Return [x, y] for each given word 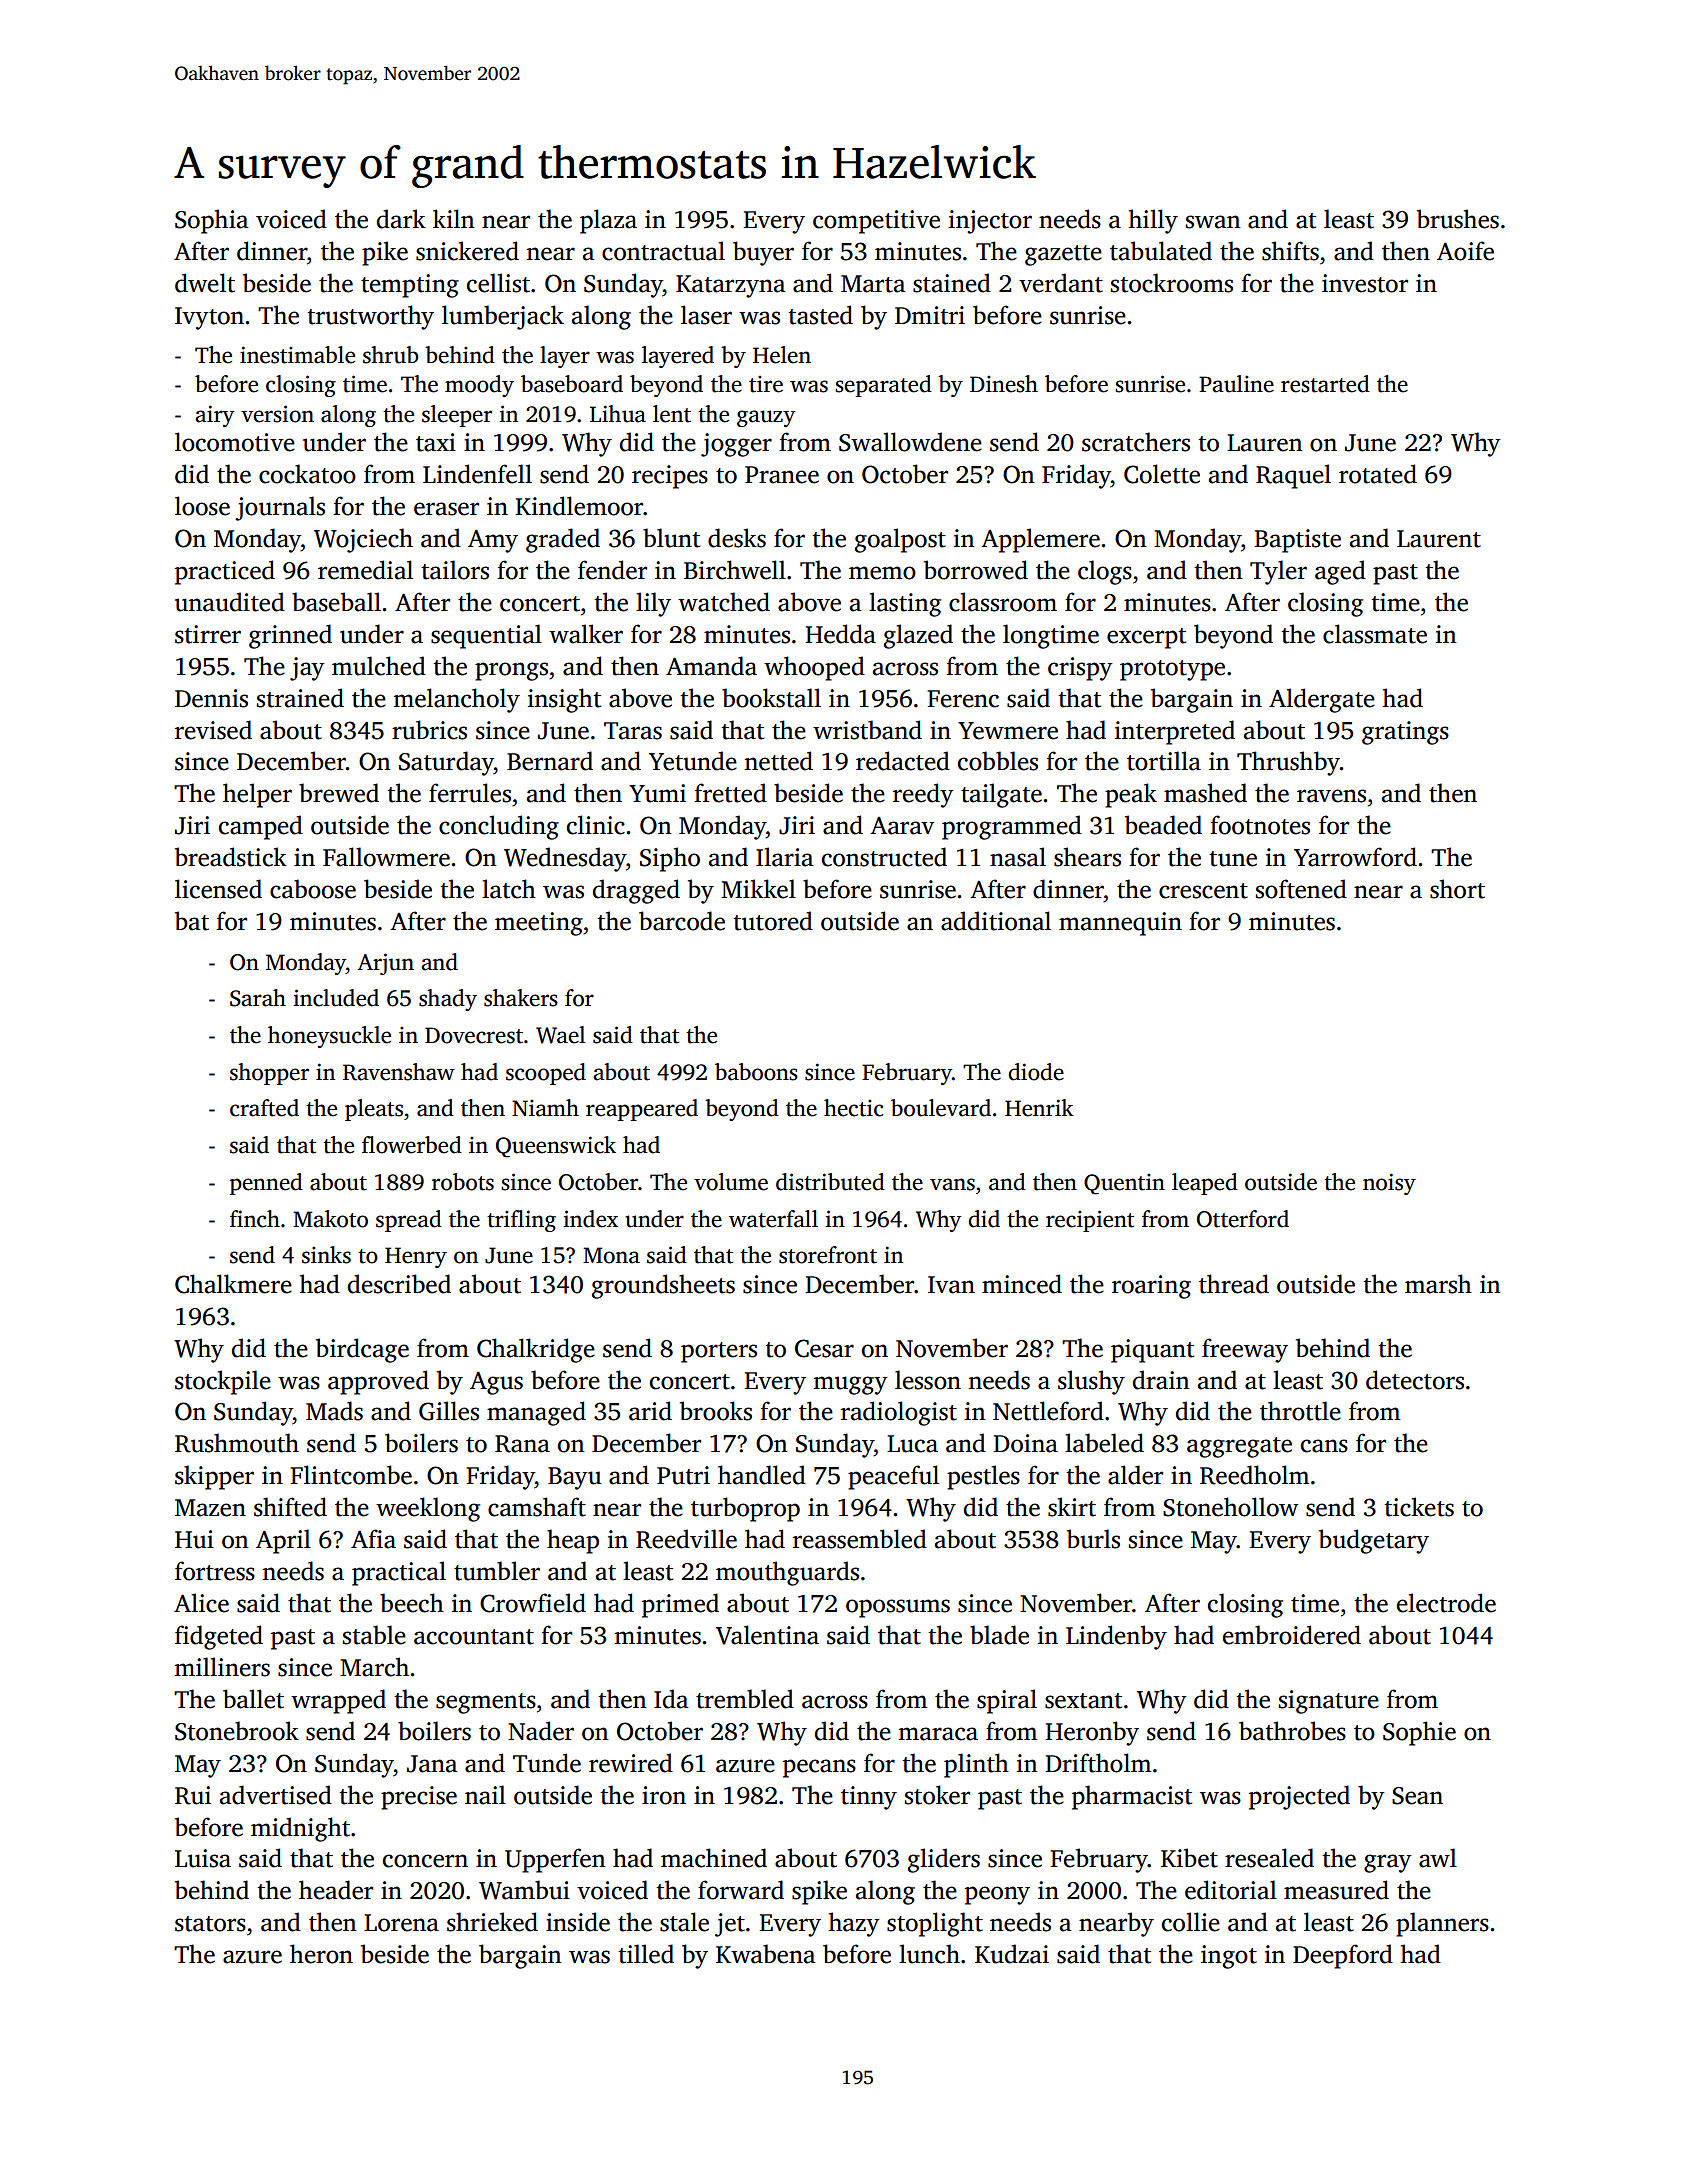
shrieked [492, 1922]
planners [1442, 1924]
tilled [646, 1954]
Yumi [657, 793]
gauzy [766, 418]
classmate [1375, 634]
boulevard [941, 1108]
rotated [1378, 474]
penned [266, 1184]
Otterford [1243, 1219]
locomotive [235, 442]
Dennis [211, 698]
